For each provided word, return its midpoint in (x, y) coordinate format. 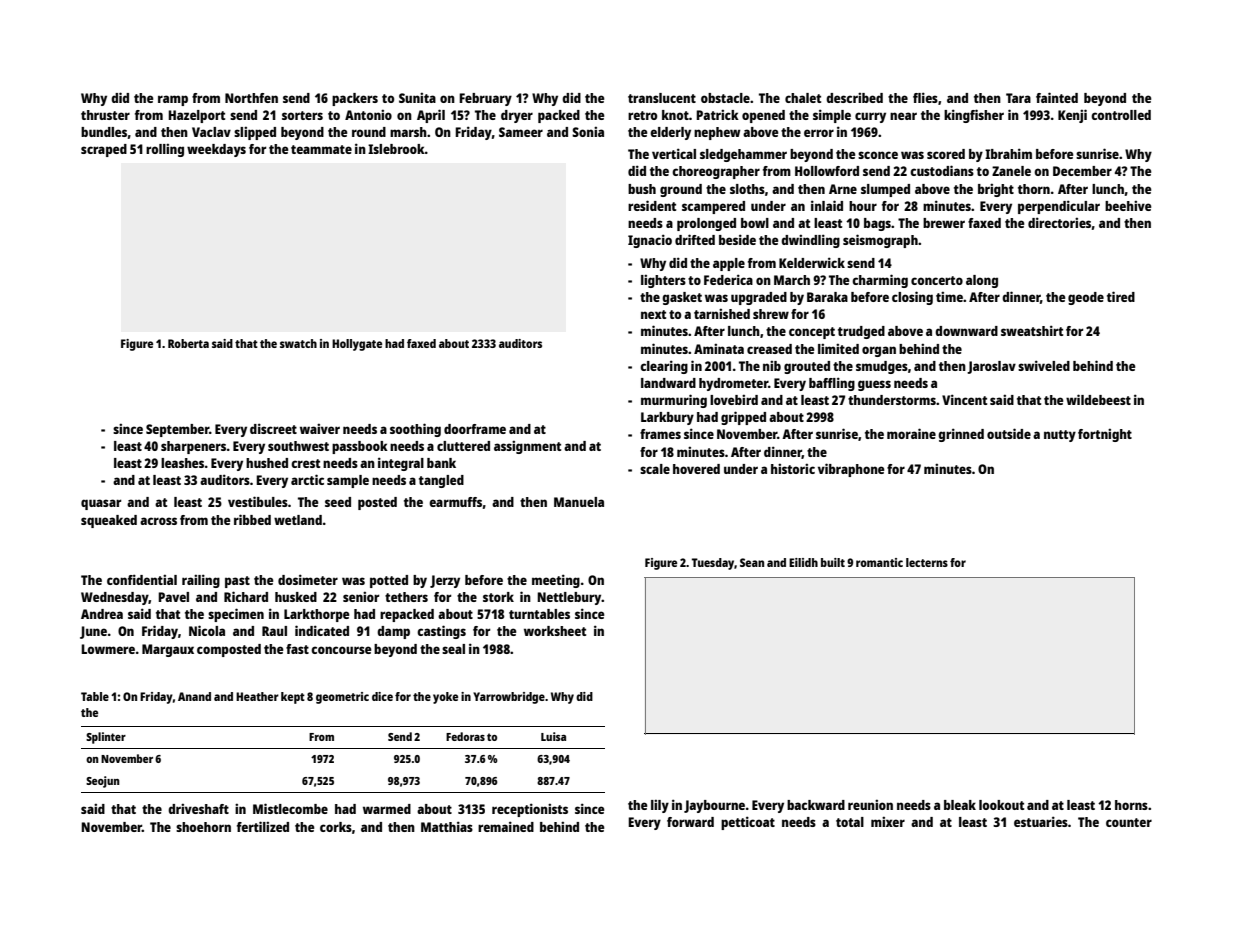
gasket (682, 298)
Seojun (103, 782)
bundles (104, 132)
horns (1131, 805)
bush (642, 189)
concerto (937, 280)
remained (506, 826)
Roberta (188, 343)
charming (880, 281)
